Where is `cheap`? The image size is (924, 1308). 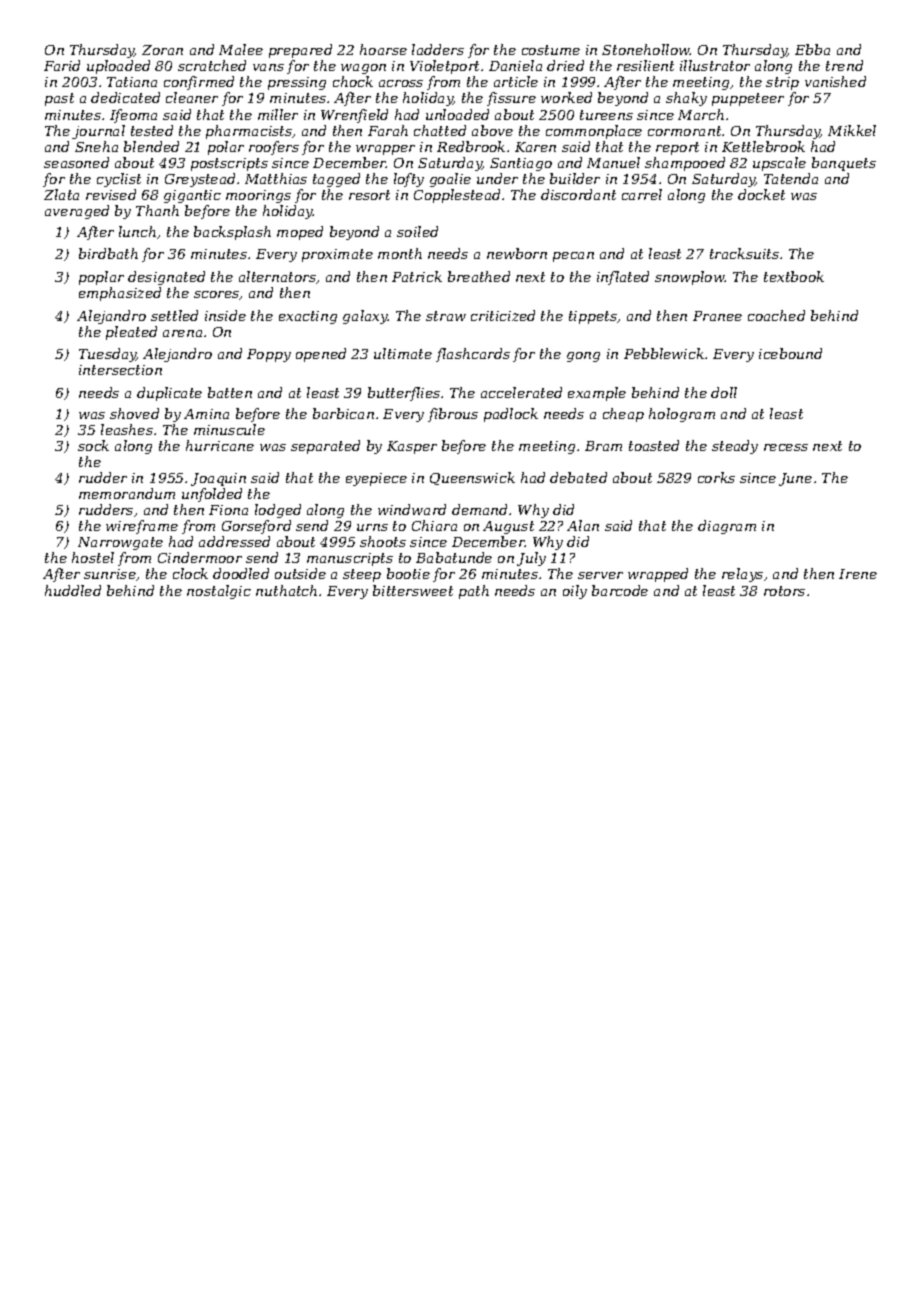 cheap is located at coordinates (623, 415).
